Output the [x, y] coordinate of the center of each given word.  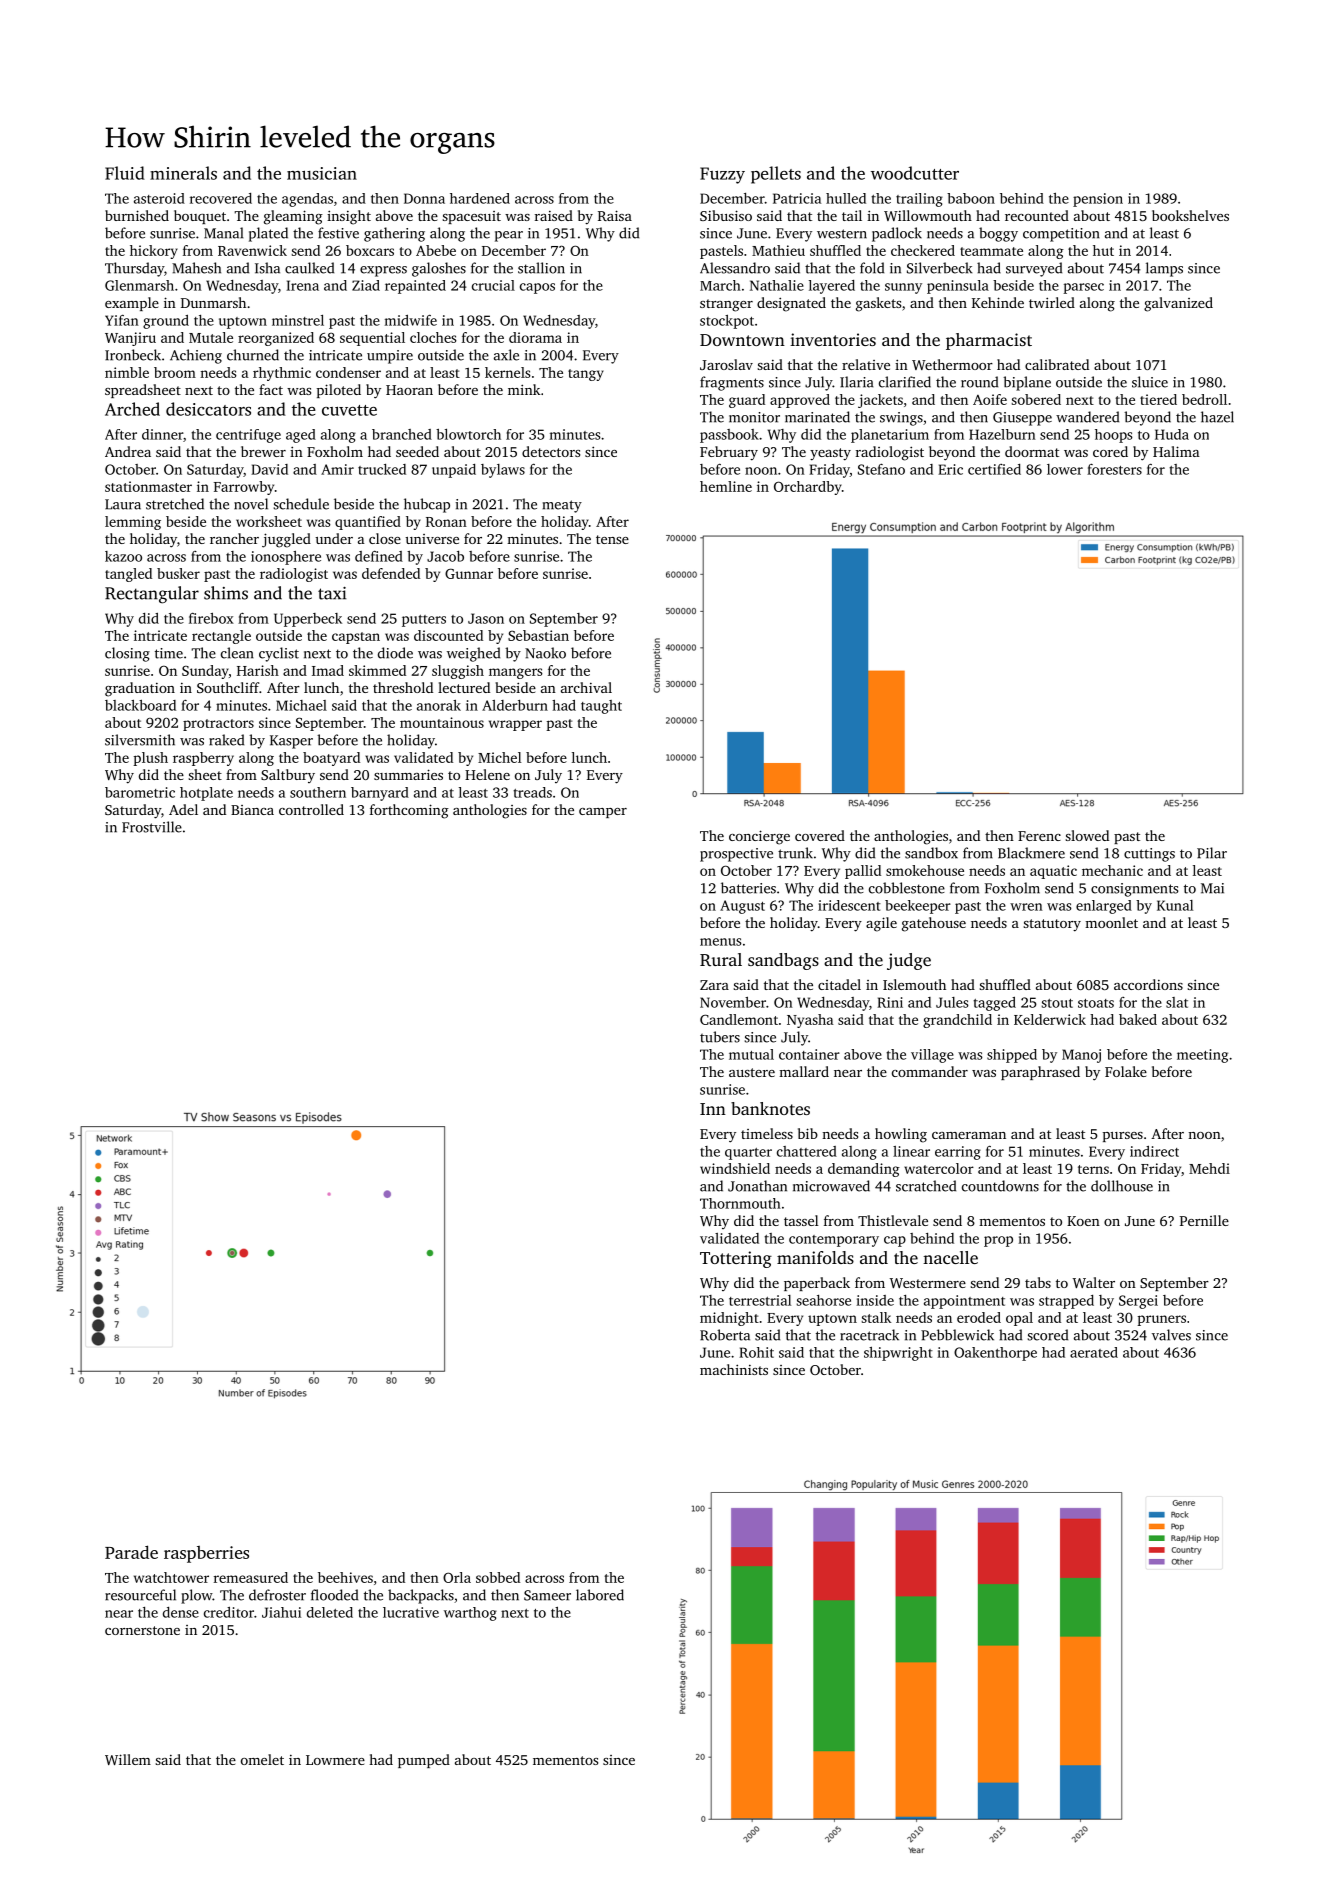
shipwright [898, 1354]
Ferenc [1039, 836]
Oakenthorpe [995, 1354]
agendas [307, 200]
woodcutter [915, 173]
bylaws [503, 471]
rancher [234, 538]
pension [1098, 200]
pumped [424, 1761]
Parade [131, 1552]
